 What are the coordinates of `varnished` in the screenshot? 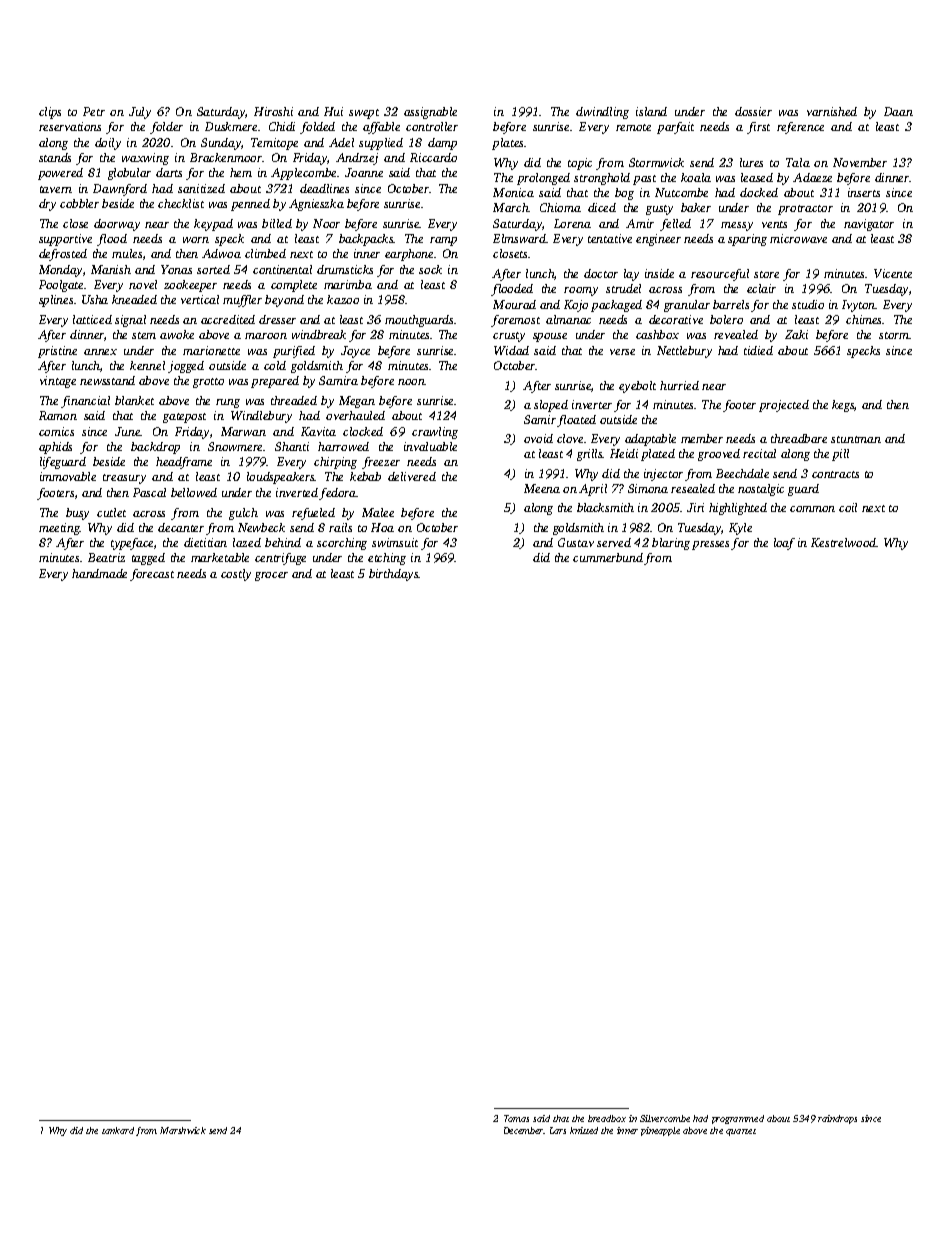 It's located at (832, 111).
